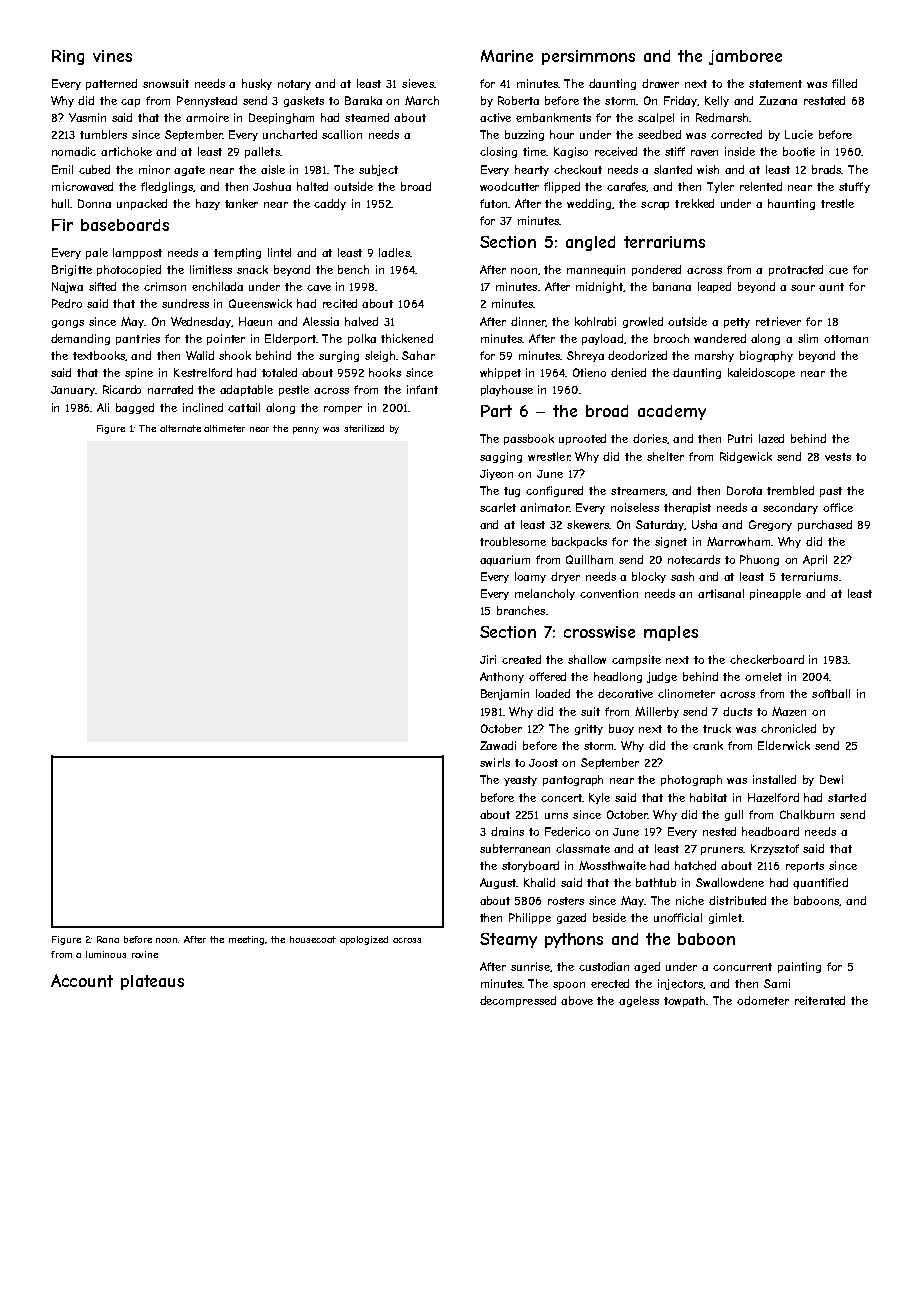 The image size is (924, 1308). What do you see at coordinates (488, 659) in the document?
I see `Jiri` at bounding box center [488, 659].
